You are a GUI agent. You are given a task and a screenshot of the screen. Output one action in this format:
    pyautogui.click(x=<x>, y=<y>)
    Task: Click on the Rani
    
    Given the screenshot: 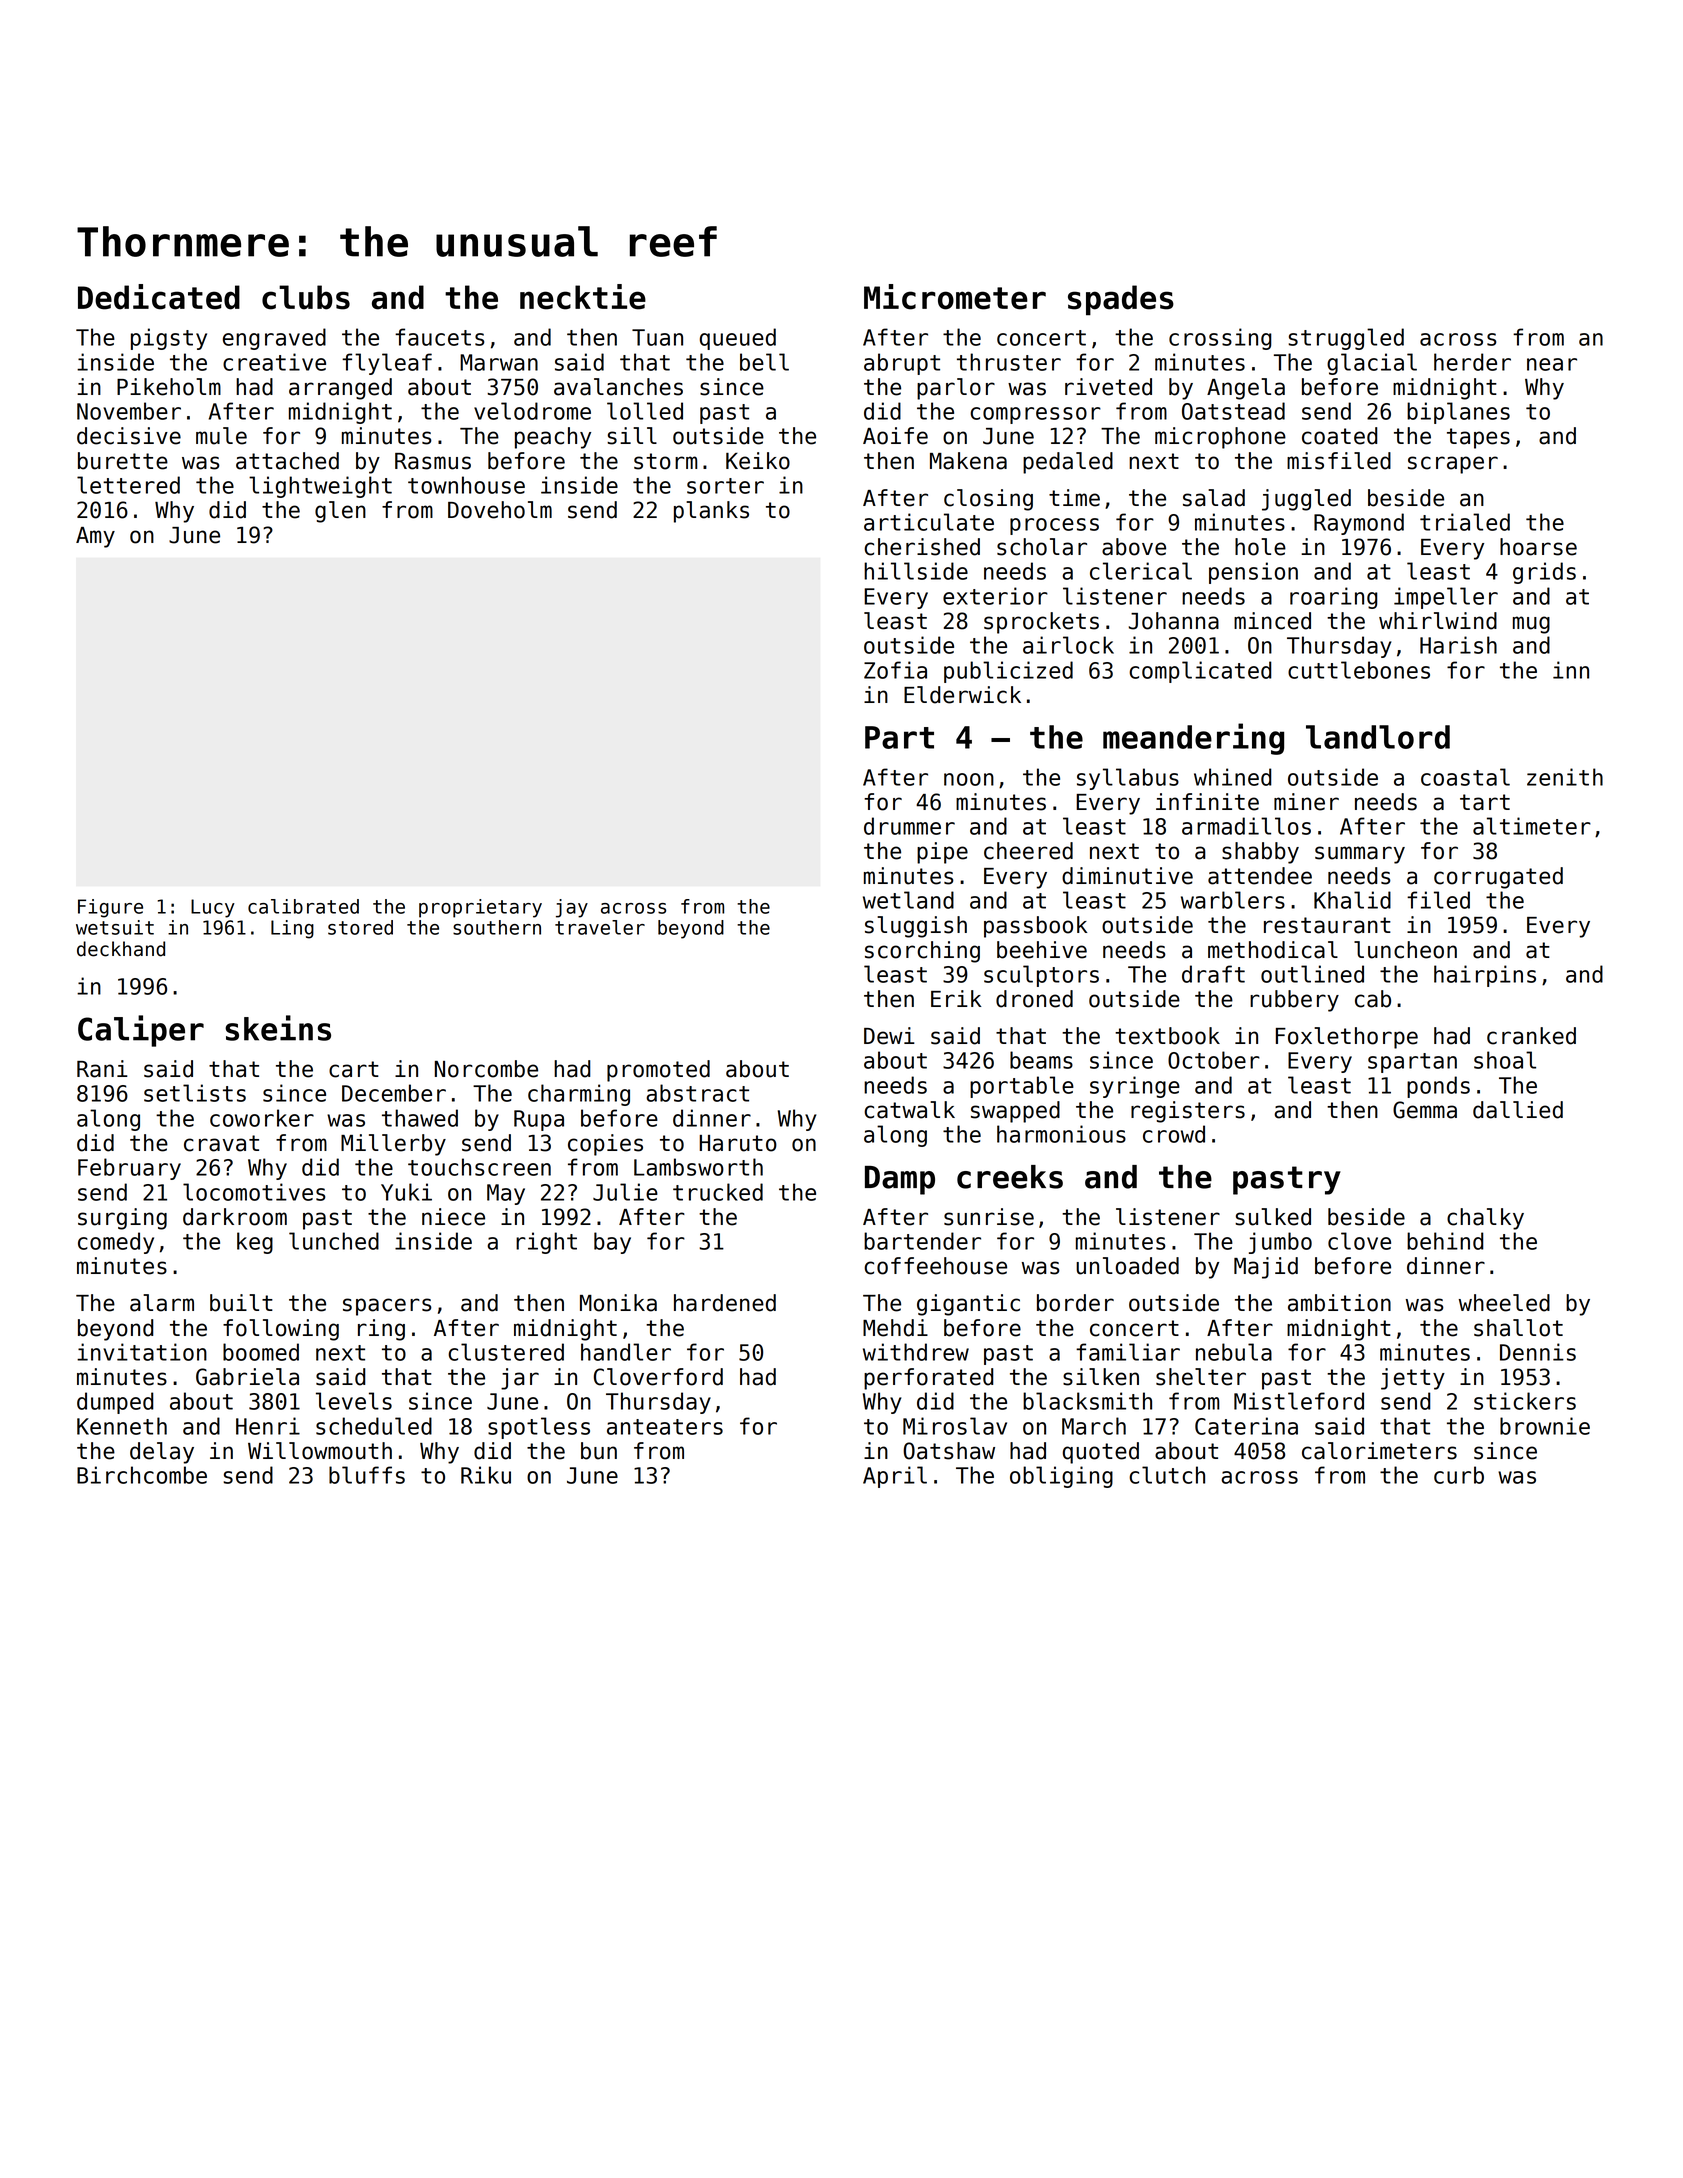 What is the action you would take?
    pyautogui.click(x=102, y=1069)
